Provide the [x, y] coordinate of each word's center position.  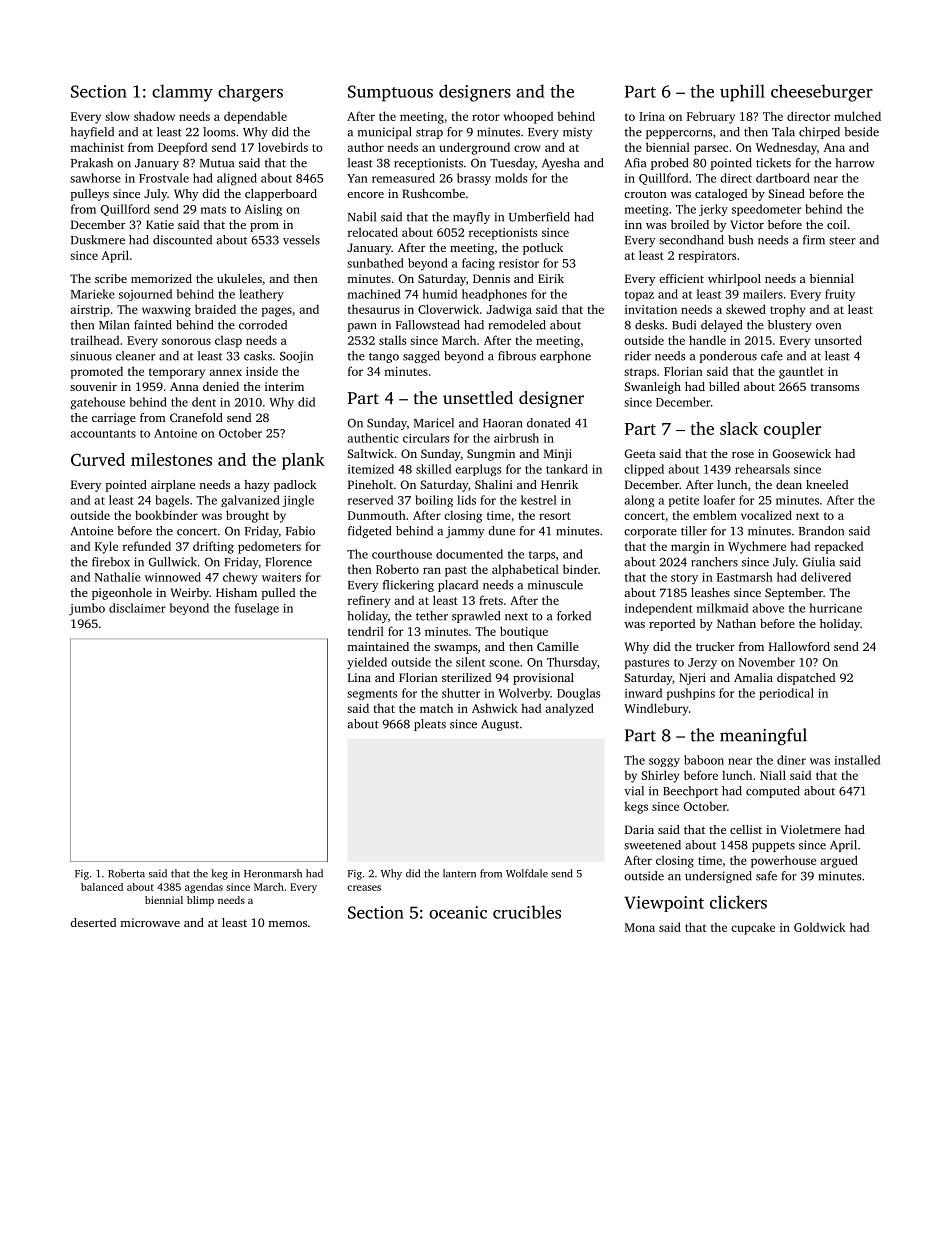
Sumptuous [390, 93]
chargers [250, 93]
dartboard [783, 178]
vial [634, 791]
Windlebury [656, 709]
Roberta [126, 873]
